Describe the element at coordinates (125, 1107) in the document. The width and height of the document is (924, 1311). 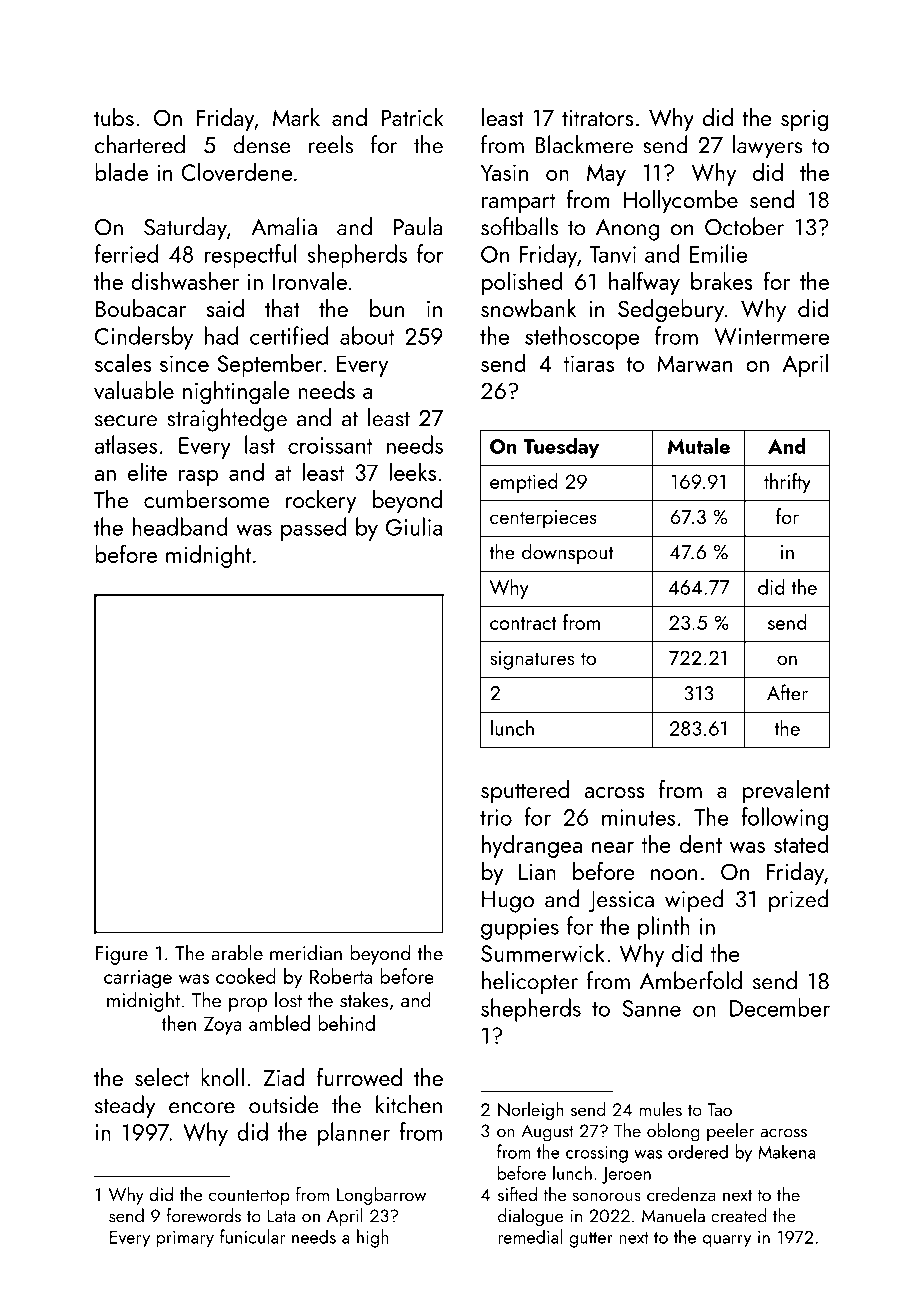
I see `steady` at that location.
